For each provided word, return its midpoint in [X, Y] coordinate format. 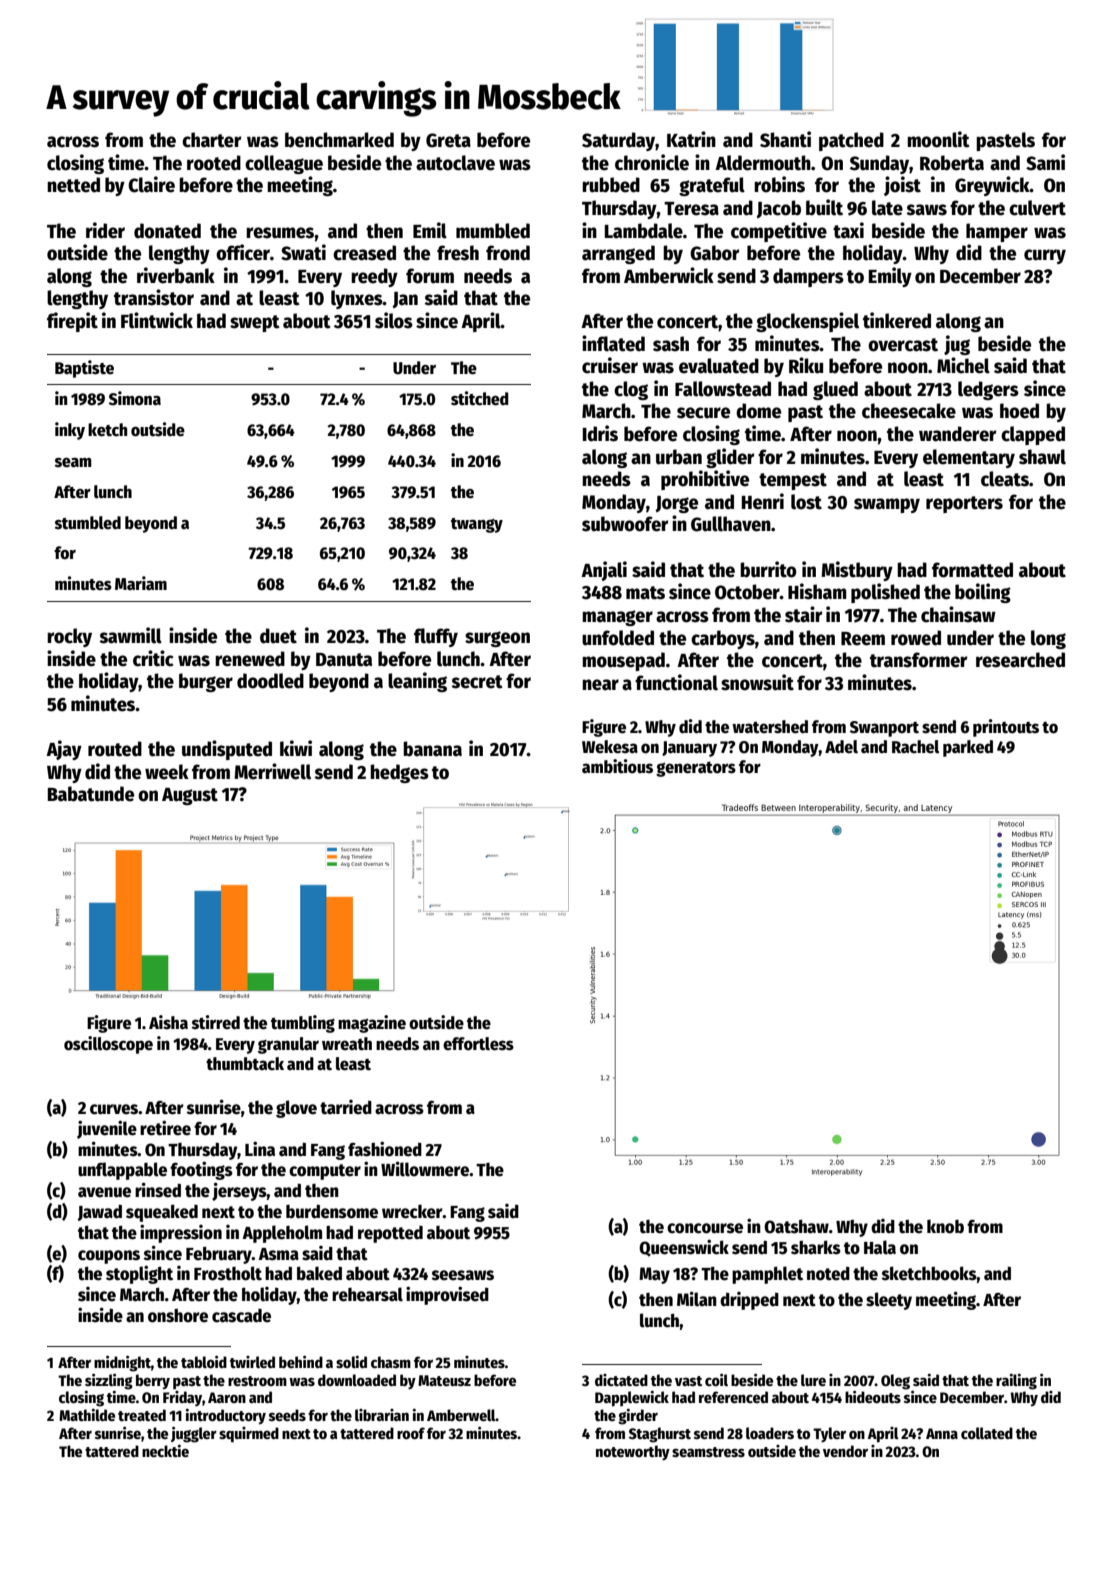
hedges [399, 773]
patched [851, 141]
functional [676, 682]
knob [945, 1226]
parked [968, 748]
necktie [165, 1451]
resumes [280, 233]
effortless [478, 1044]
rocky [69, 637]
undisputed [227, 750]
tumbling [303, 1024]
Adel [841, 747]
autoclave [455, 163]
